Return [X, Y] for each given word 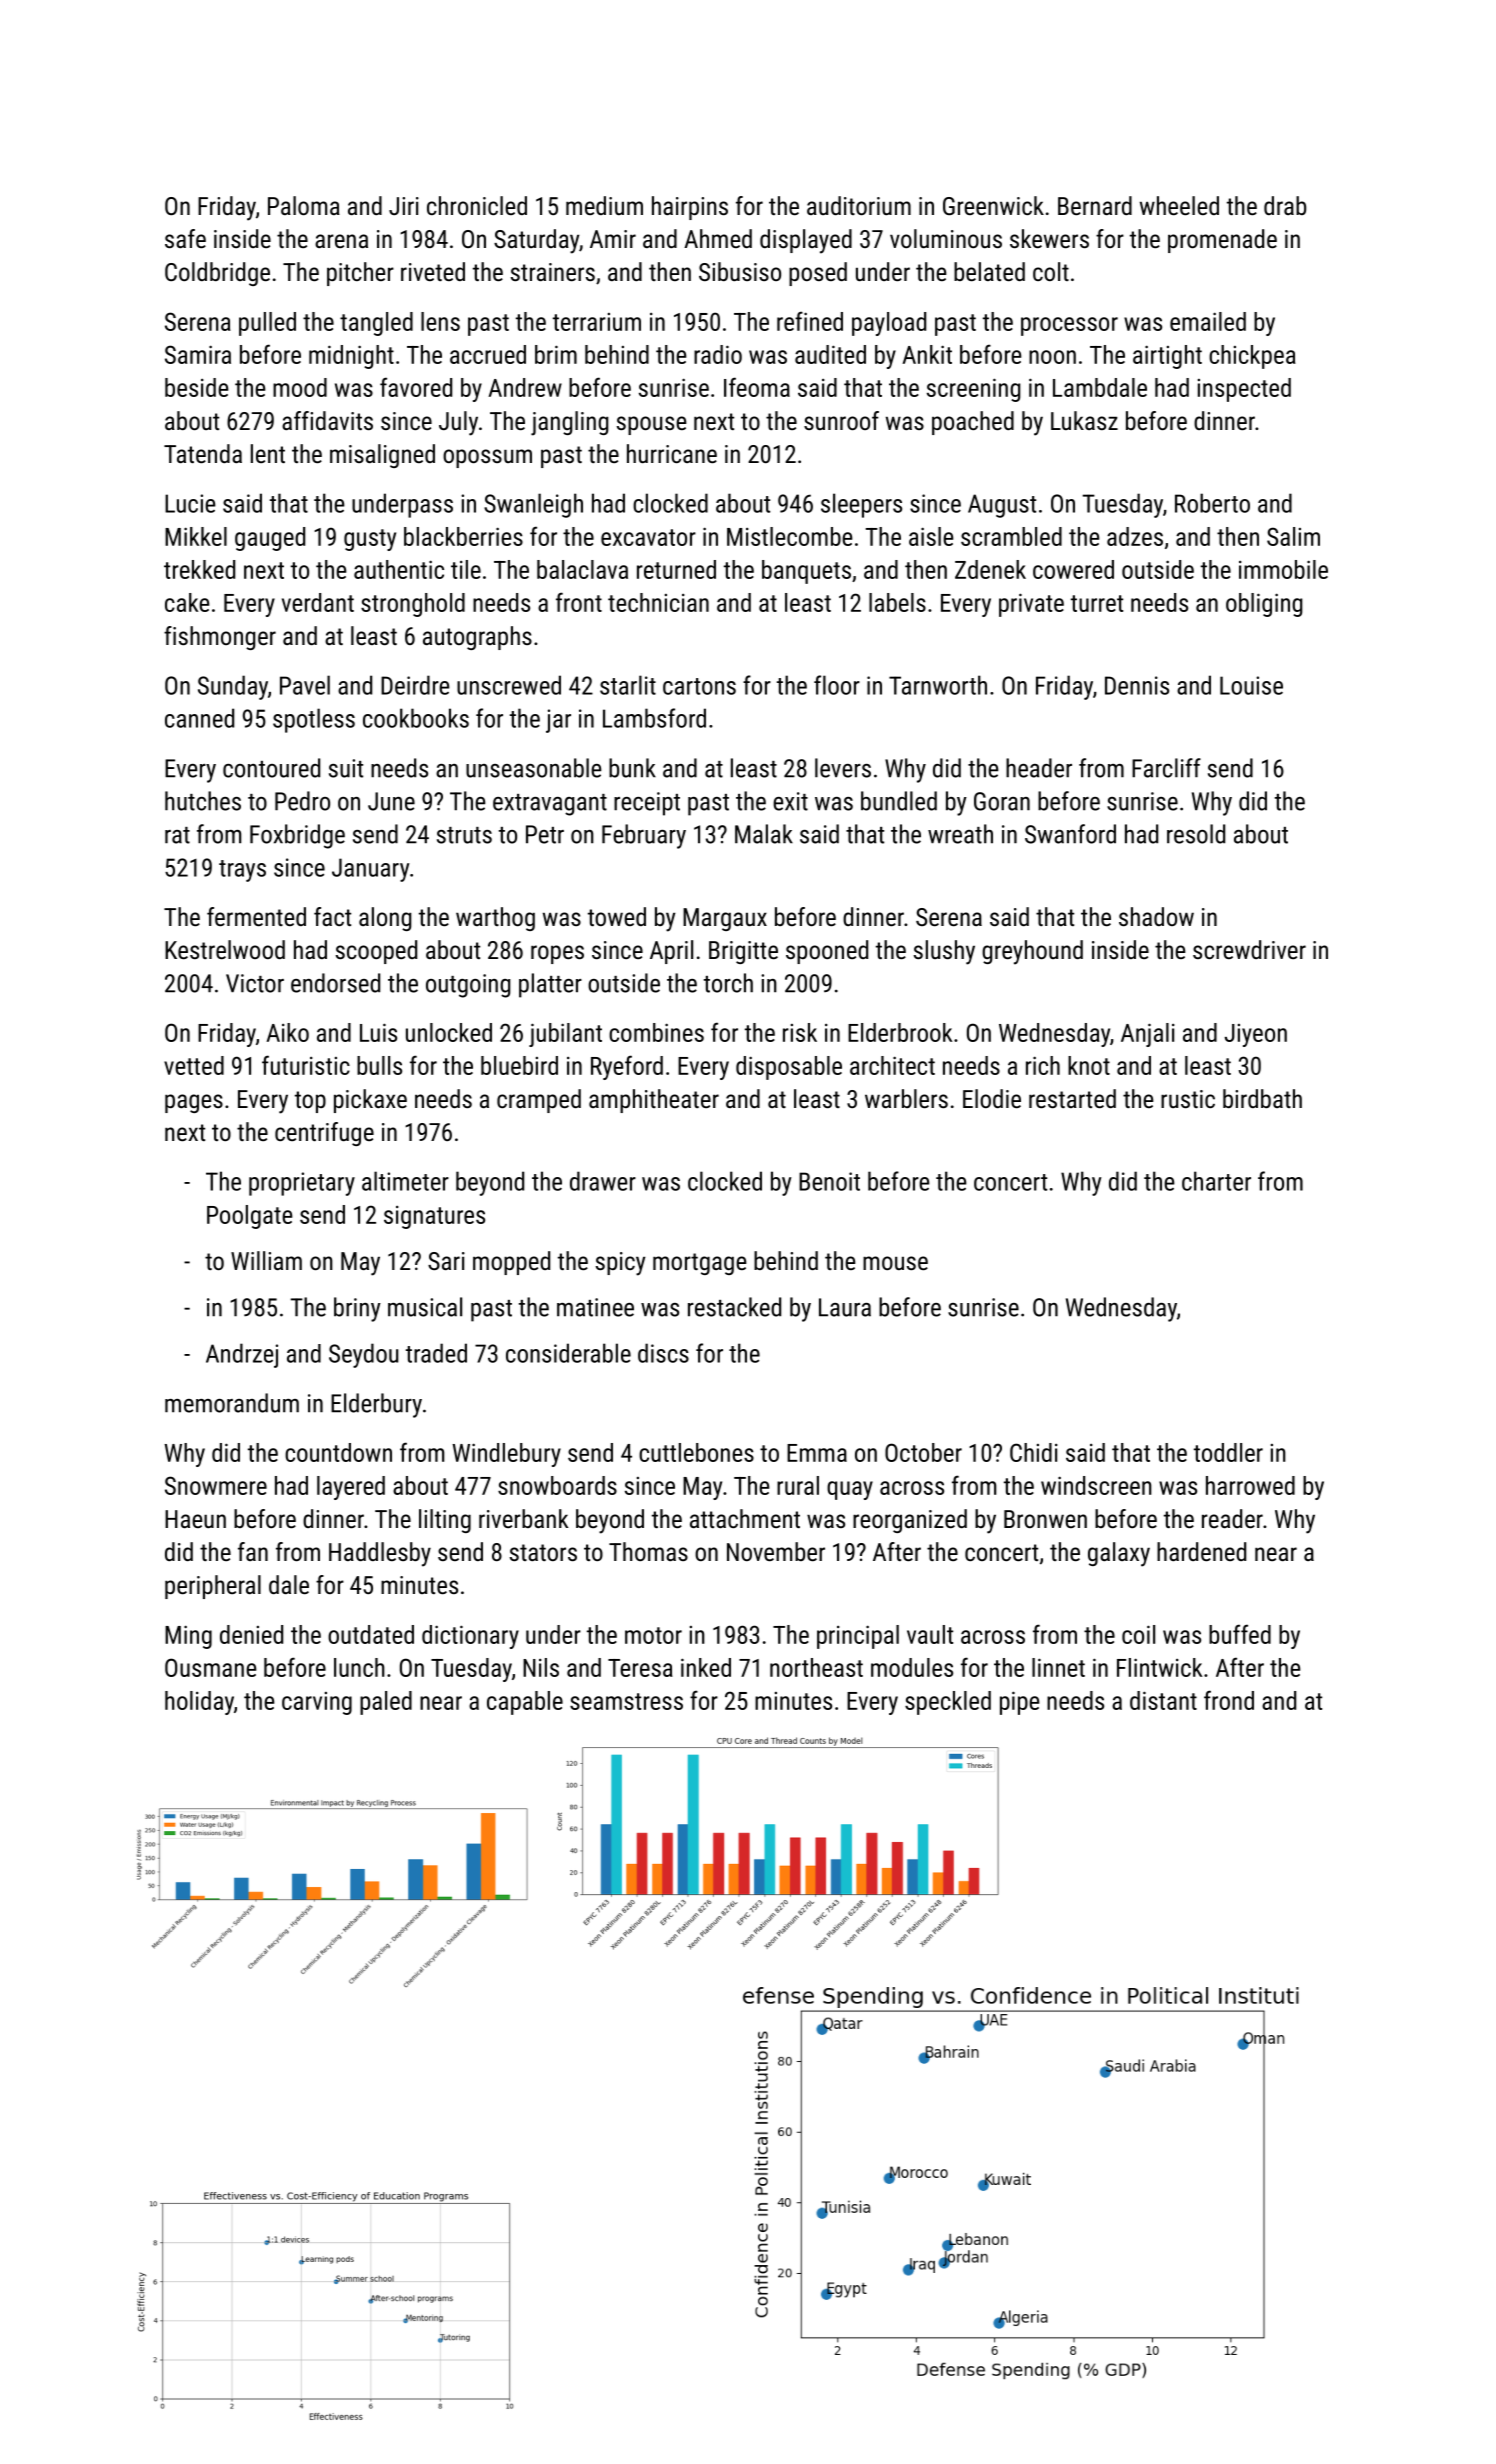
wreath [960, 834]
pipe [1019, 1703]
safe [185, 238]
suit [346, 768]
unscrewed [509, 685]
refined [810, 321]
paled [386, 1703]
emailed [1208, 321]
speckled [948, 1703]
